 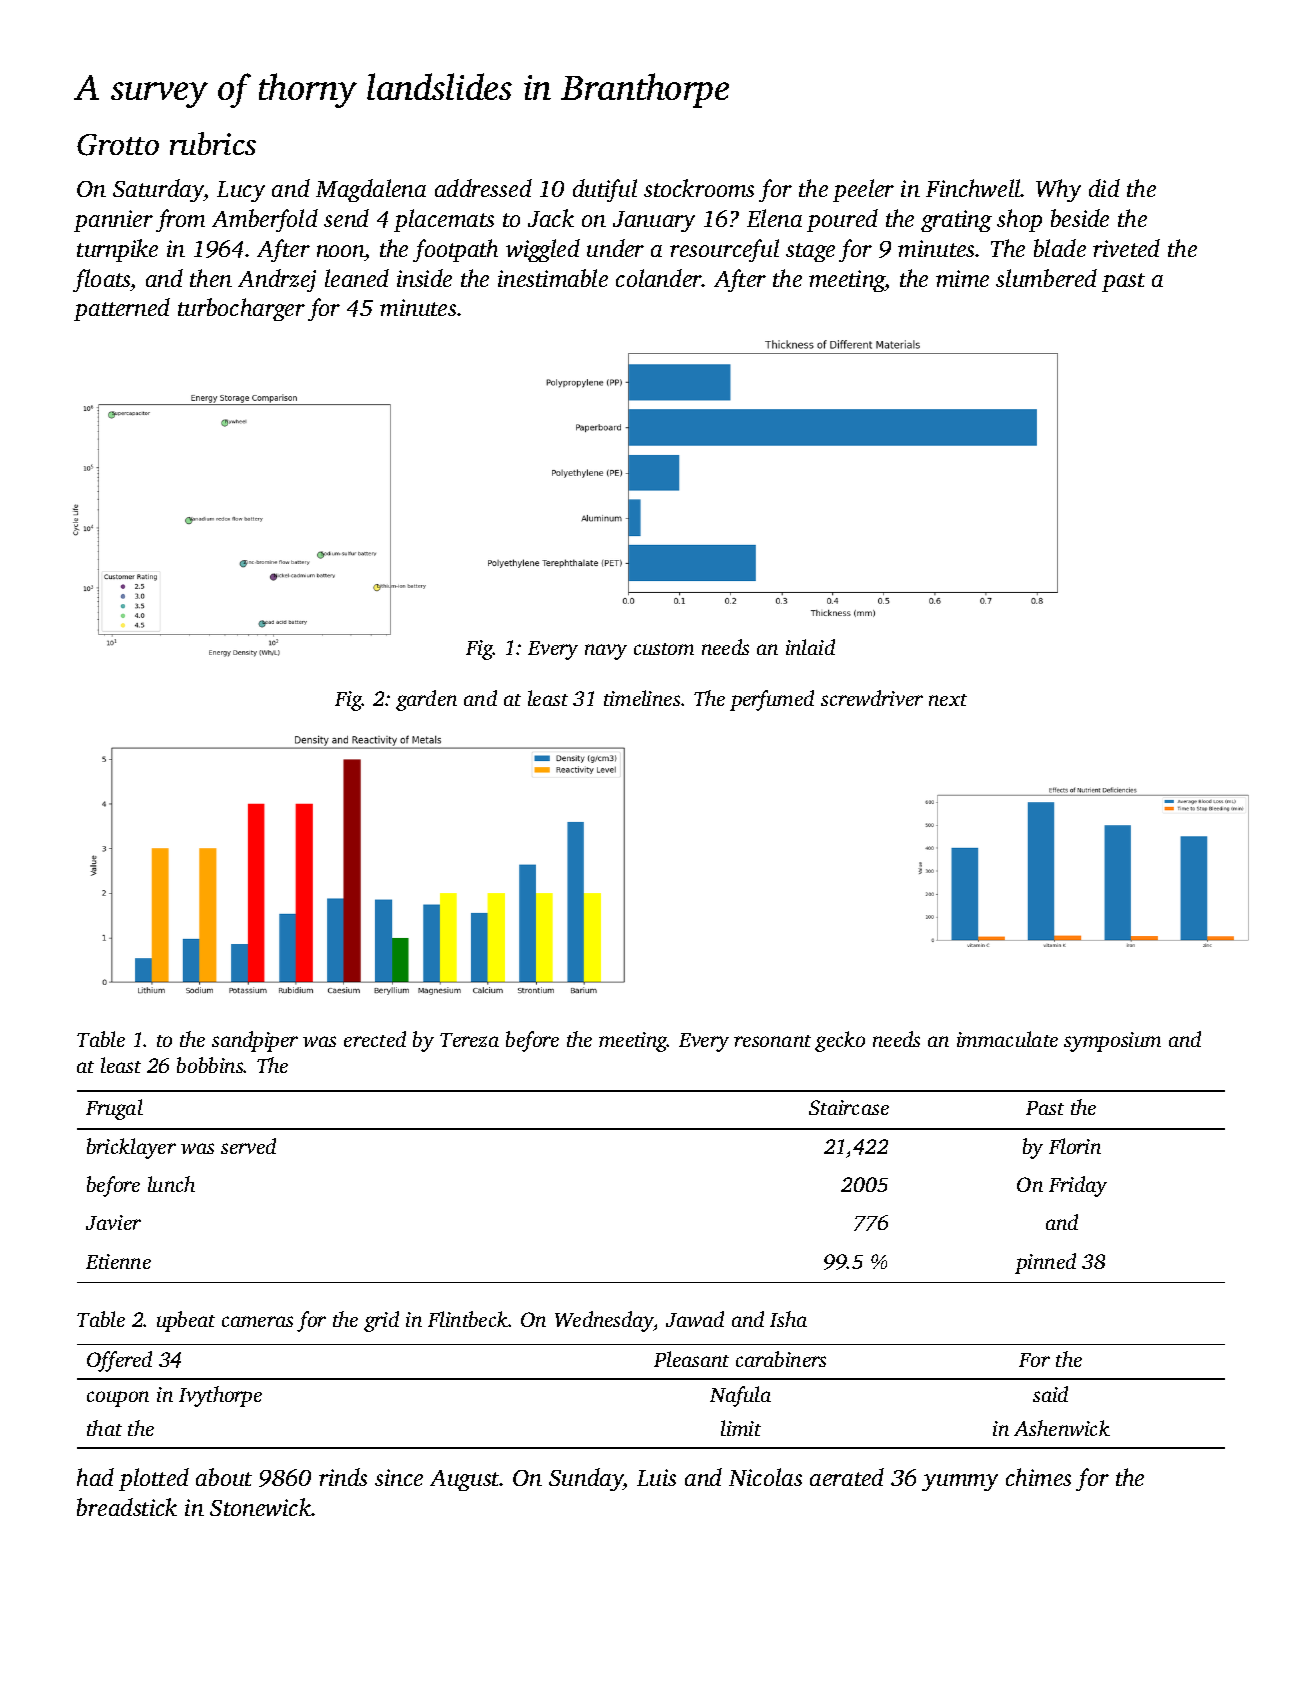 I want to click on sandpiper, so click(x=255, y=1041).
